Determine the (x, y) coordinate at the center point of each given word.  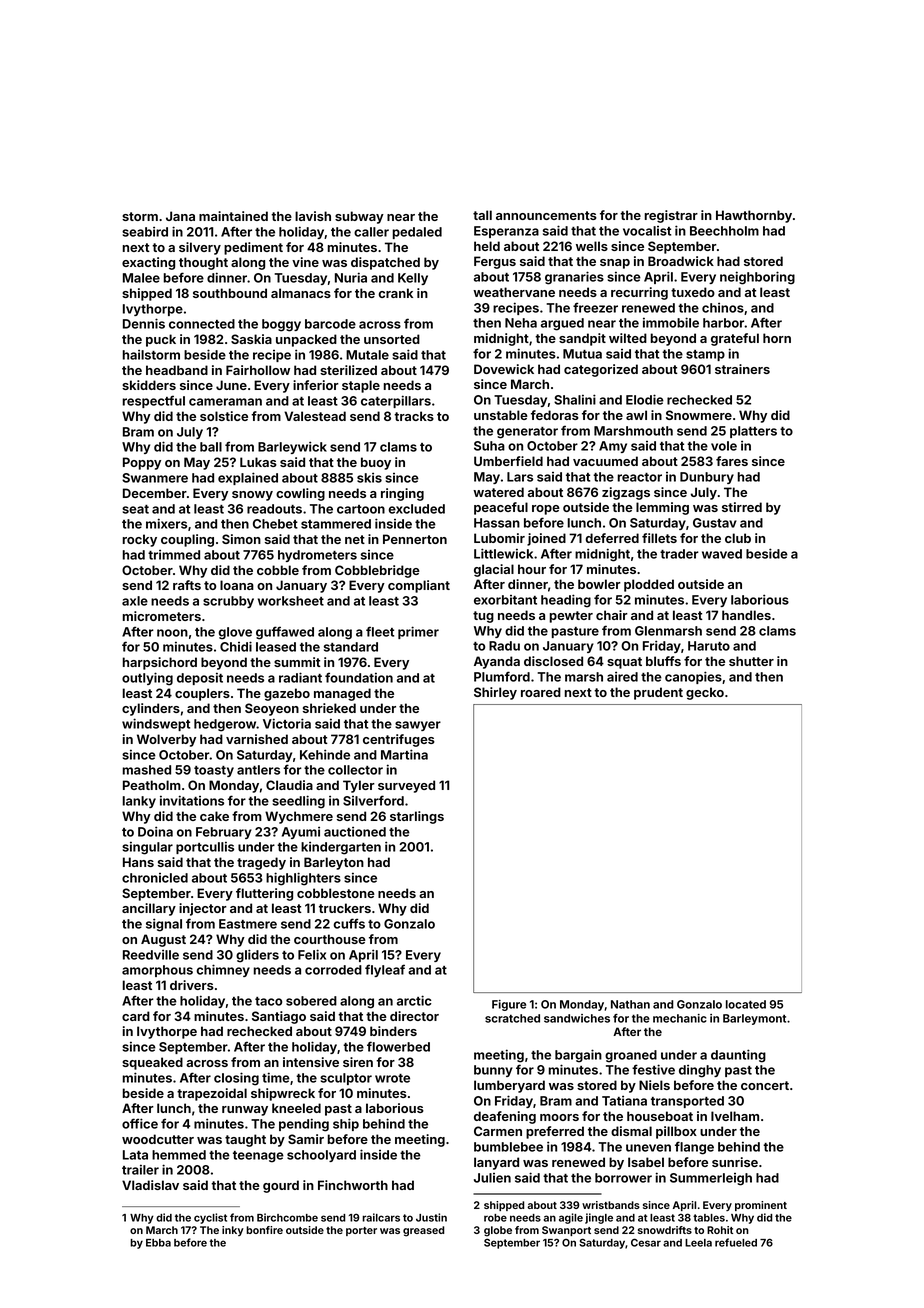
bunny (493, 1071)
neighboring (757, 278)
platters (753, 432)
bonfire (264, 1230)
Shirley (495, 693)
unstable (501, 415)
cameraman (225, 402)
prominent (761, 1206)
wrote (392, 1078)
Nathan (630, 1004)
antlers (258, 770)
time (276, 1077)
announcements (546, 215)
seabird (145, 232)
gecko (705, 693)
